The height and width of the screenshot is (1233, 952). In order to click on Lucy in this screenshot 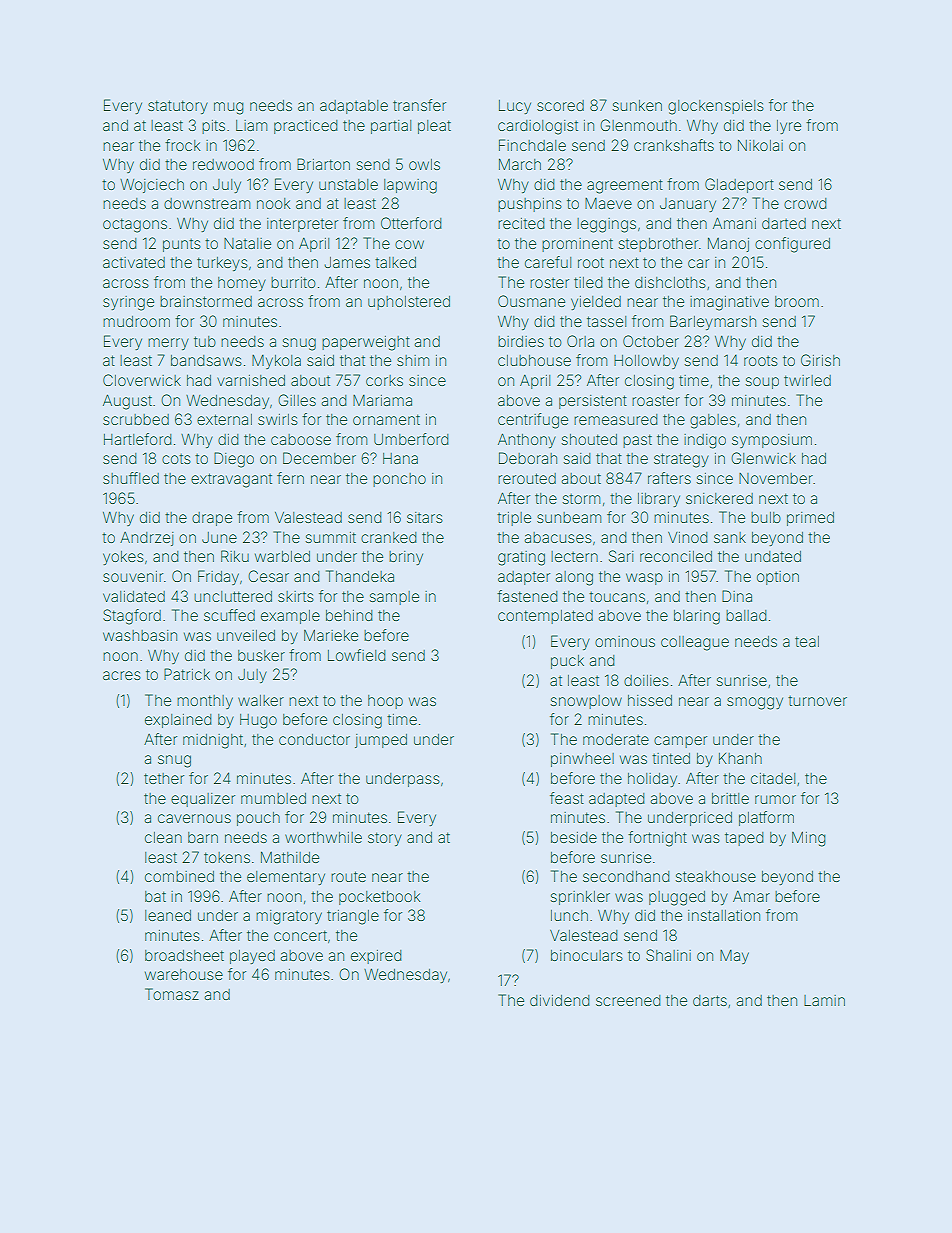, I will do `click(515, 107)`.
